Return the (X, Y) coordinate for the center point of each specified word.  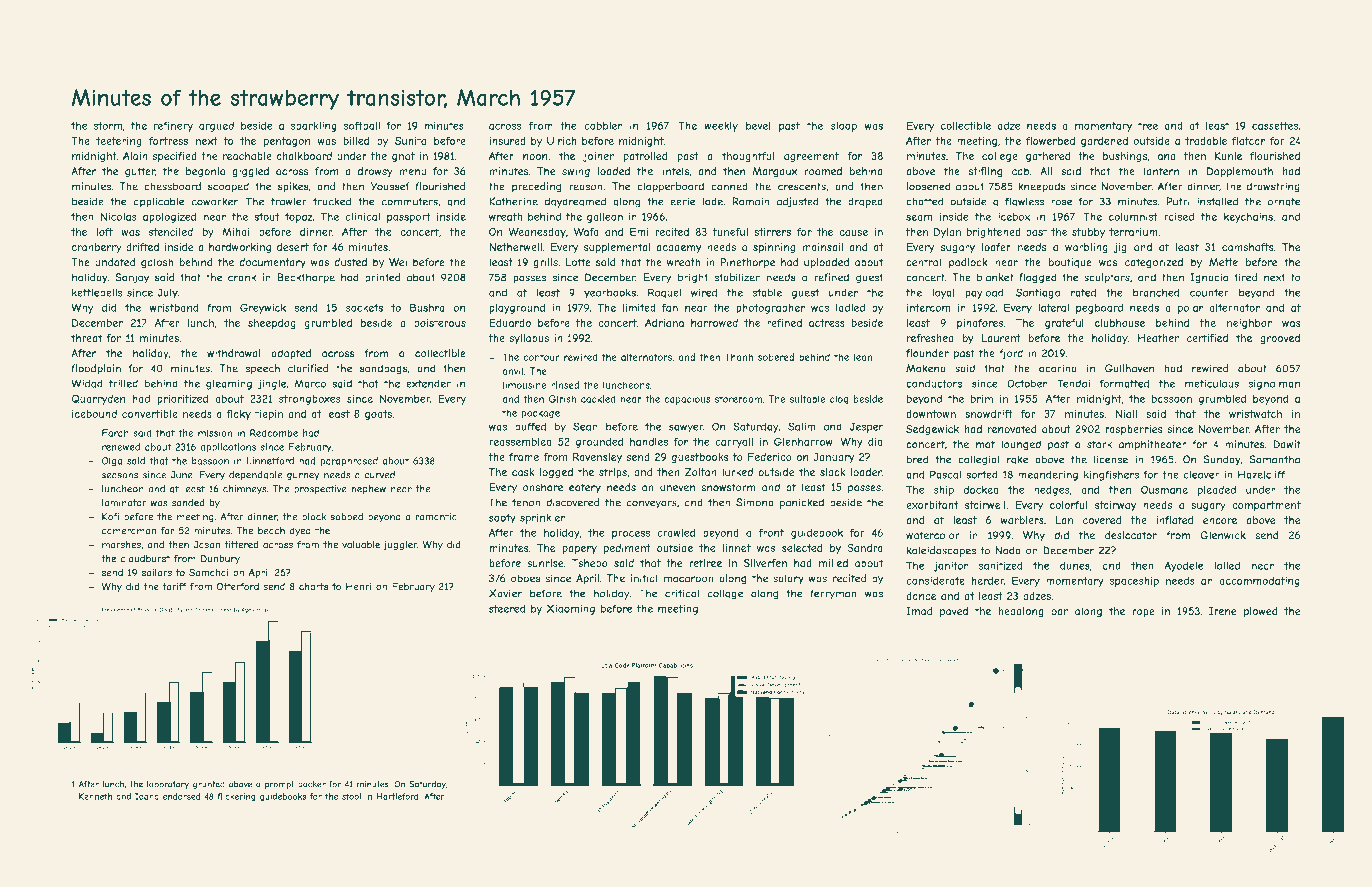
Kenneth (95, 796)
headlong (1021, 612)
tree (1148, 126)
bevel (758, 126)
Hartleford (397, 796)
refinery (173, 127)
